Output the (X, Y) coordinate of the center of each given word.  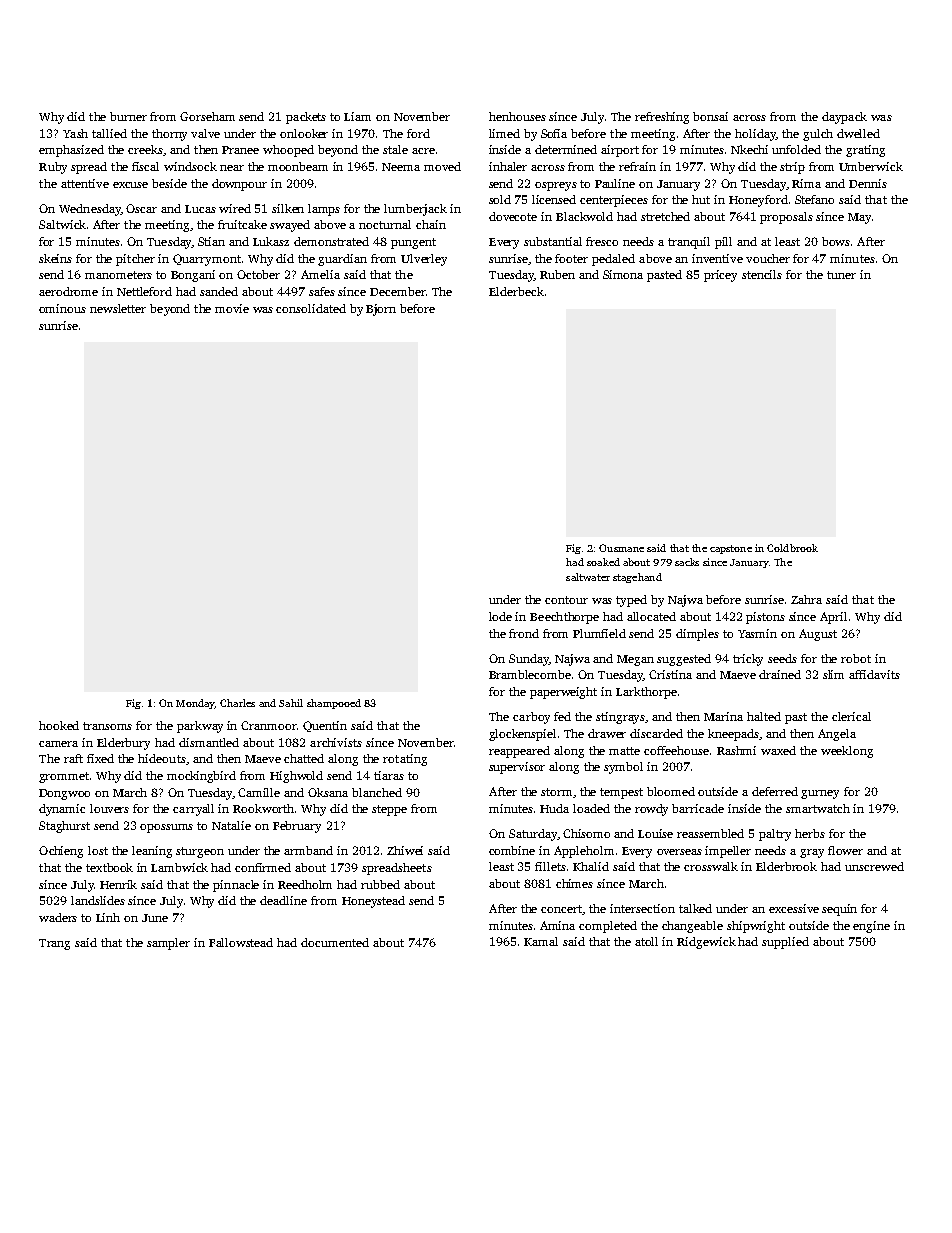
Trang (54, 944)
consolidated (311, 308)
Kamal (541, 941)
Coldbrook (792, 548)
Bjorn (381, 310)
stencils (762, 274)
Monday (195, 704)
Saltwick (62, 224)
